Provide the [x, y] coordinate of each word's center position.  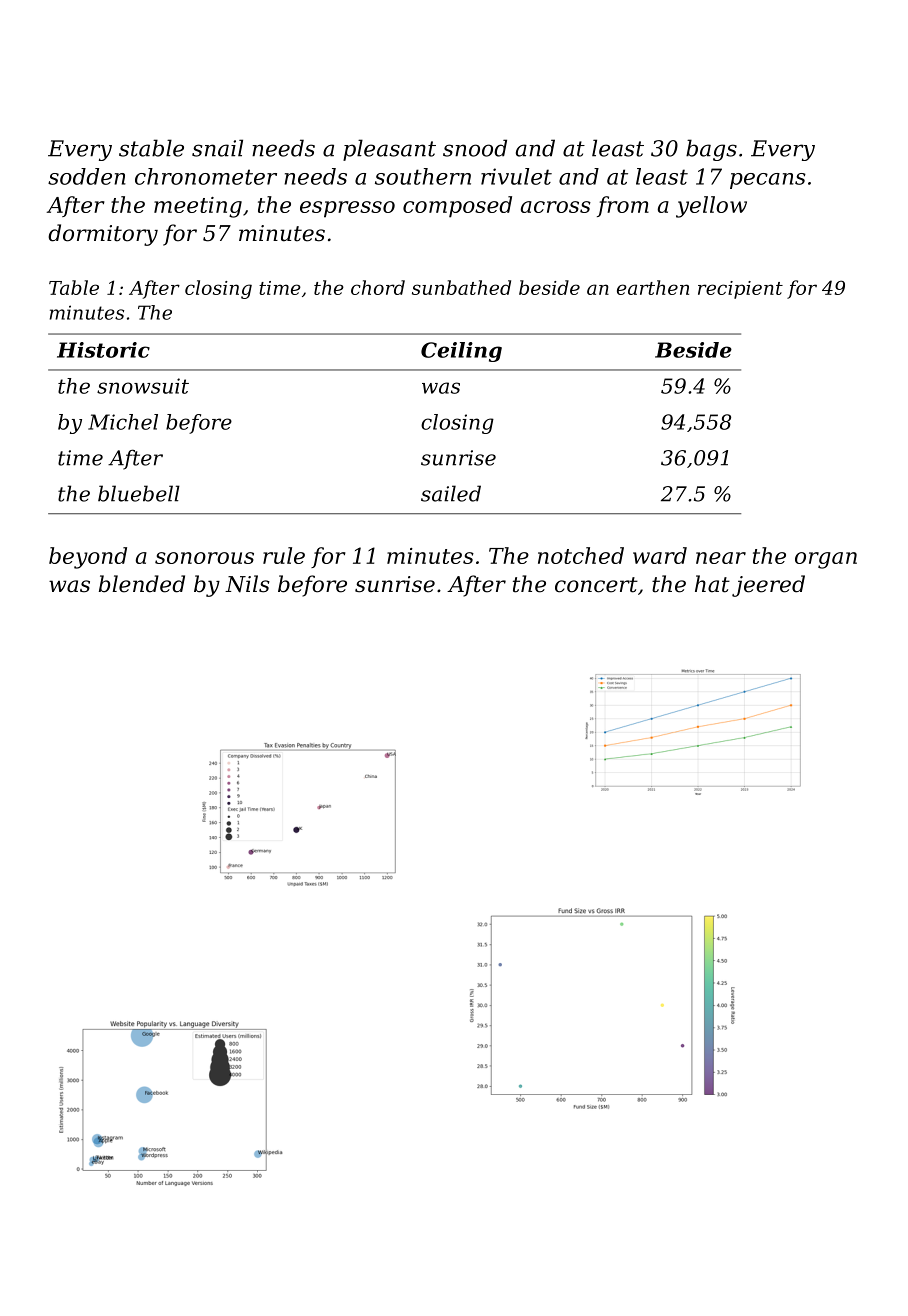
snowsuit [143, 386]
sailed [451, 493]
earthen [653, 287]
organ [826, 560]
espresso [347, 209]
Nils [247, 584]
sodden [87, 176]
